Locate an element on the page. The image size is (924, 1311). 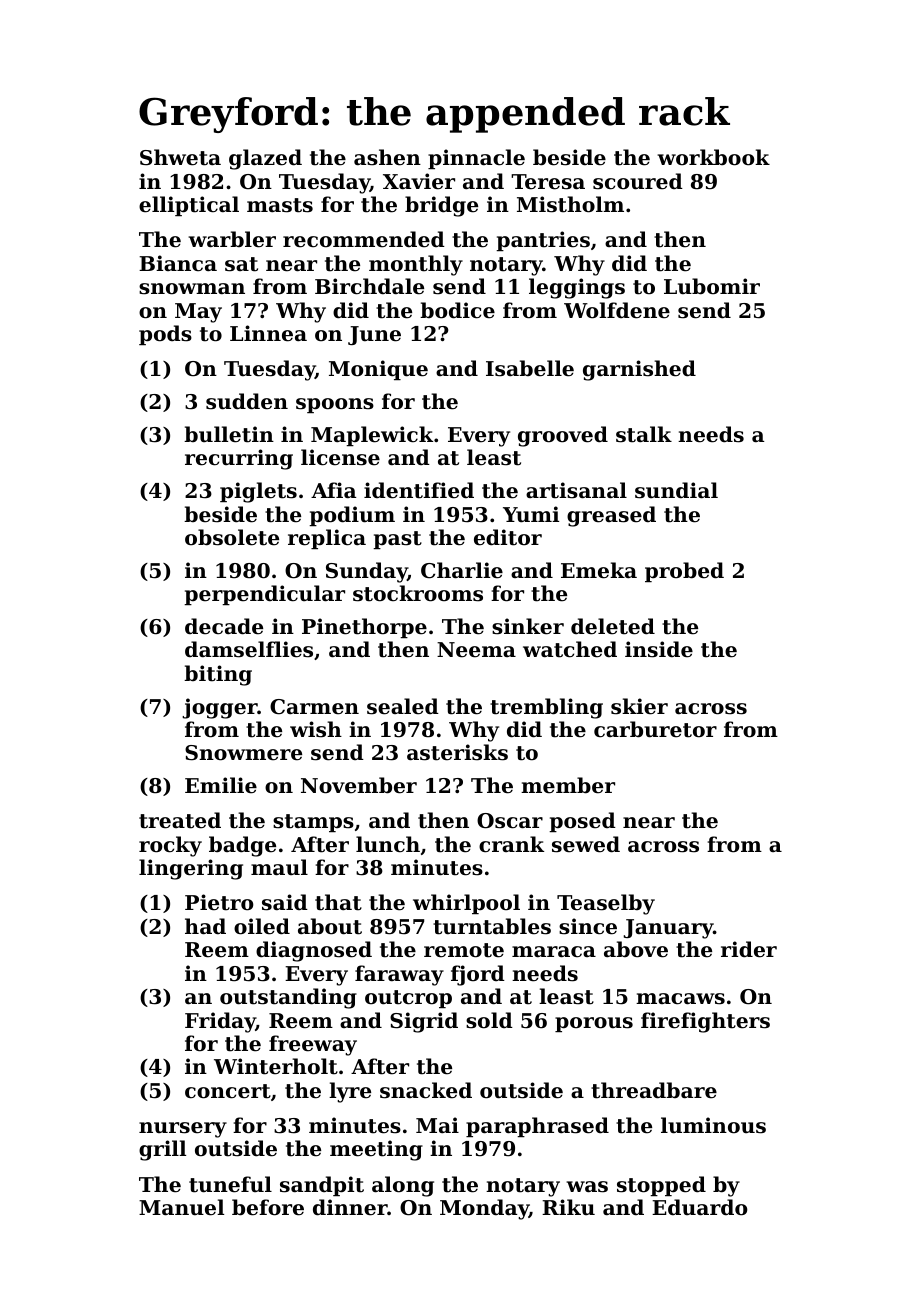
damselflies is located at coordinates (249, 649).
